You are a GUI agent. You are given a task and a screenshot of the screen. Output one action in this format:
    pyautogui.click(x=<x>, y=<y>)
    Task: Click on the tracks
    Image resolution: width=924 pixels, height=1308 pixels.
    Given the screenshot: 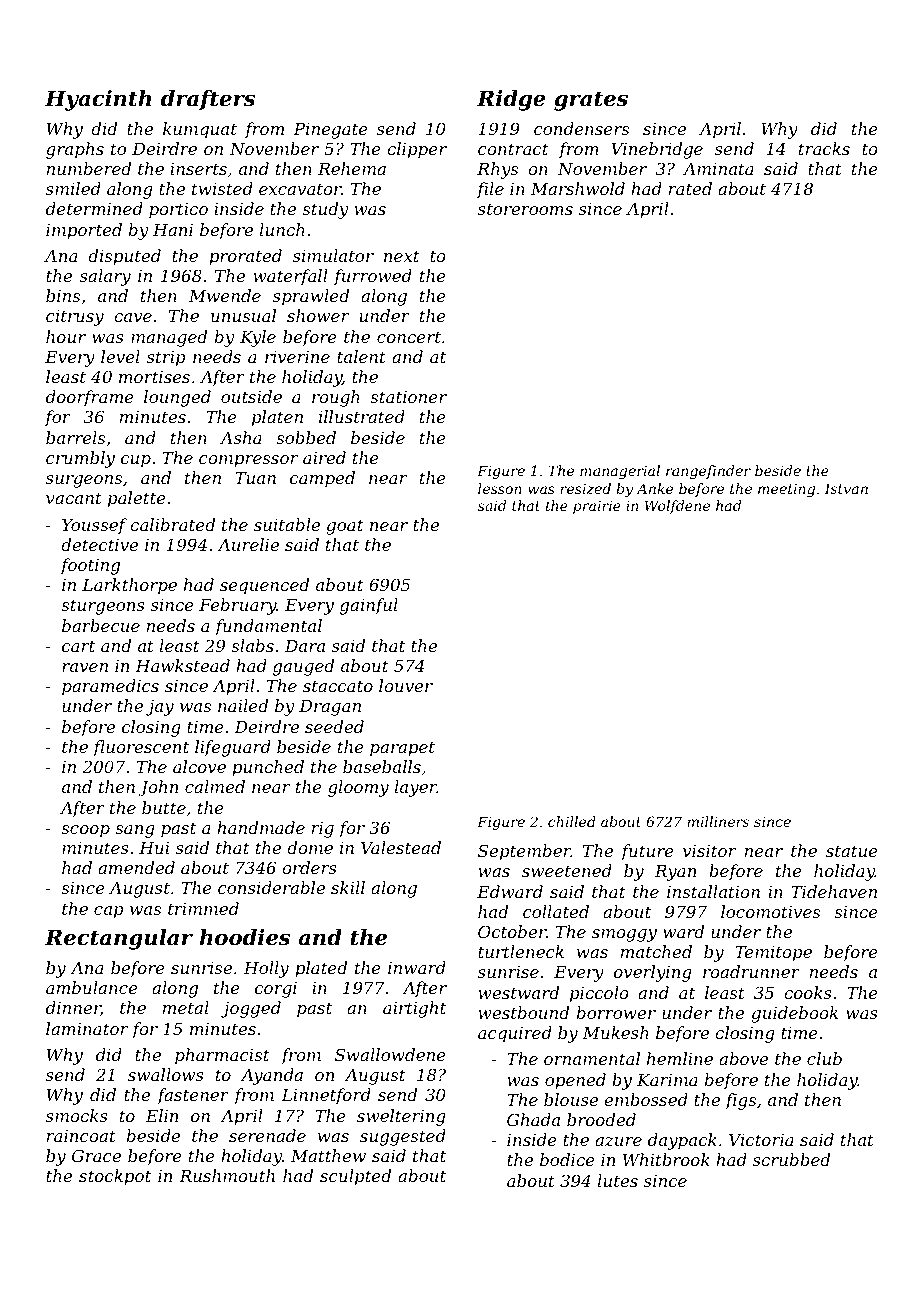 What is the action you would take?
    pyautogui.click(x=824, y=148)
